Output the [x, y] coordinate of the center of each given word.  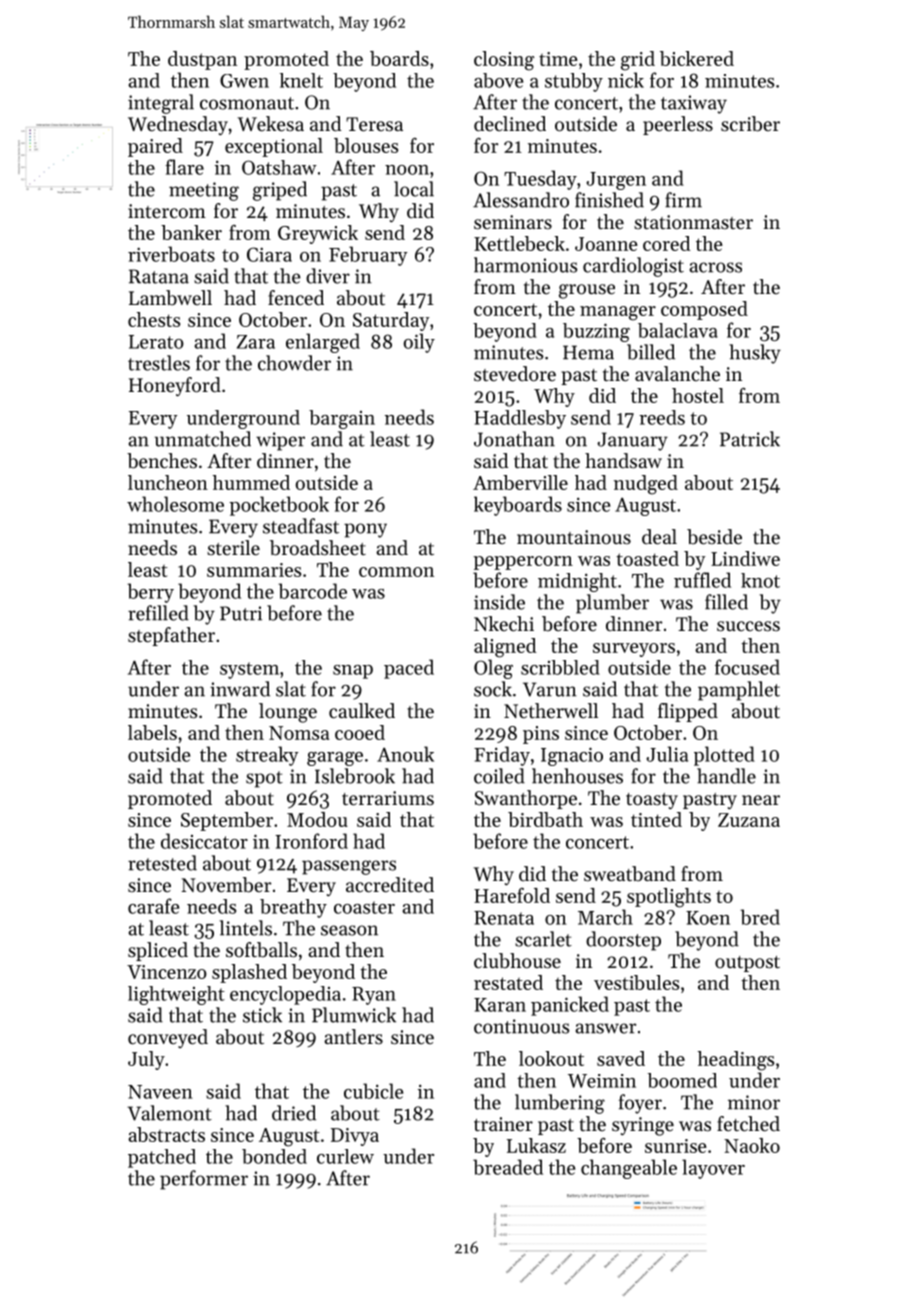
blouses [366, 145]
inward [240, 689]
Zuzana [749, 820]
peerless [678, 125]
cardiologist [633, 267]
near [761, 800]
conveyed [168, 1038]
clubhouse [517, 961]
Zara [256, 342]
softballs [261, 950]
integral [161, 104]
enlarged [323, 343]
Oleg [493, 669]
